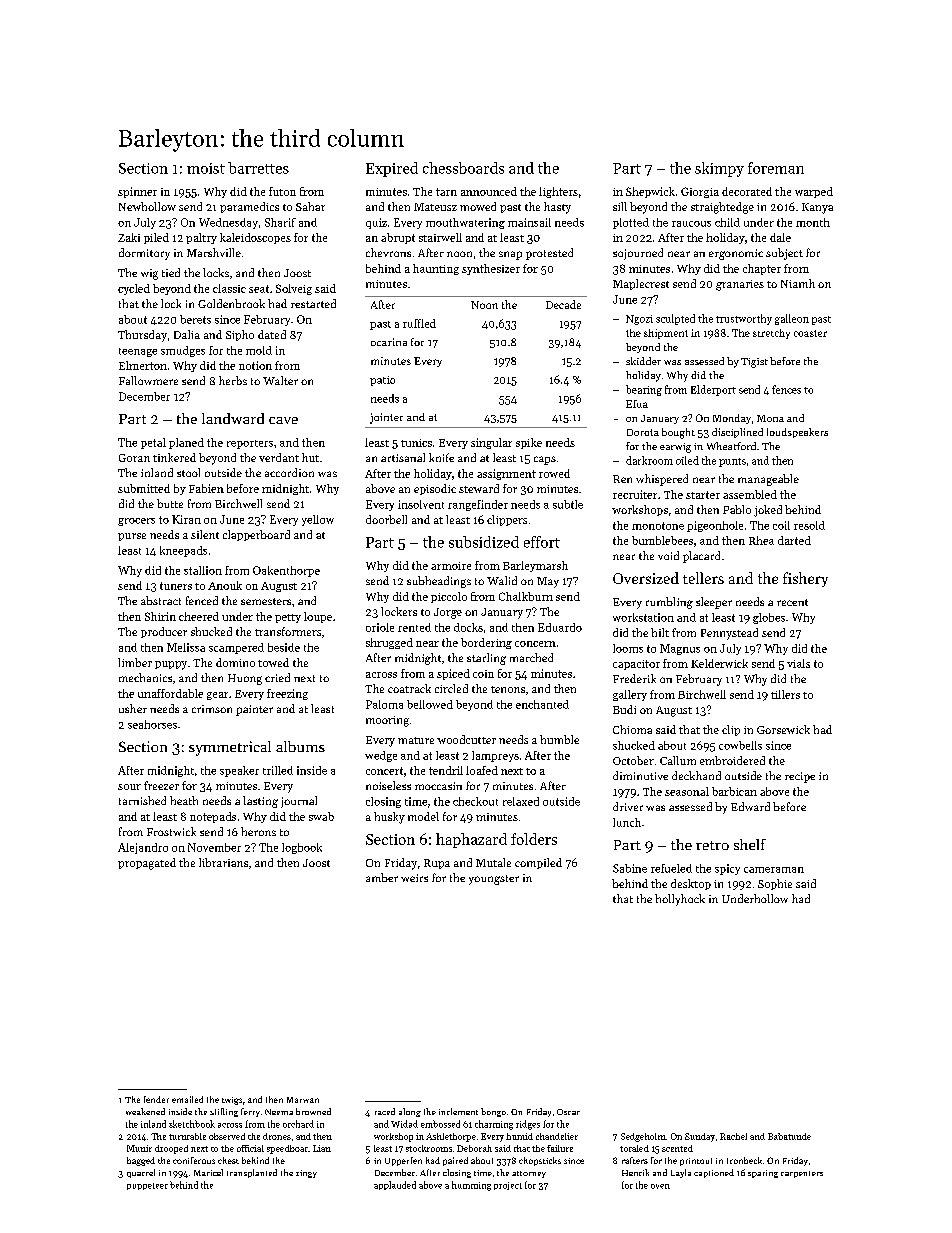  What do you see at coordinates (414, 878) in the screenshot?
I see `weirs` at bounding box center [414, 878].
